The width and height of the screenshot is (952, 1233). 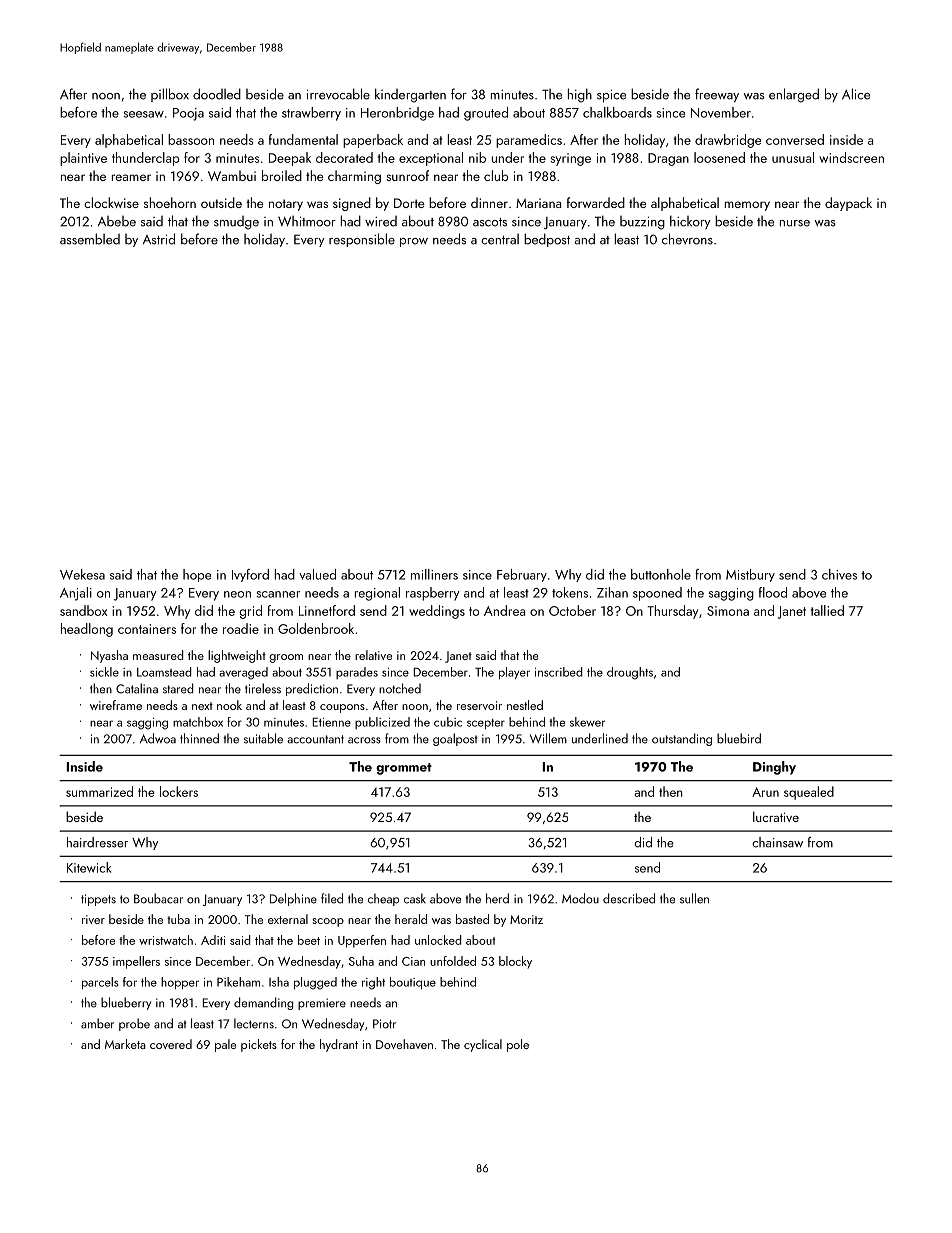 I want to click on Andrea, so click(x=504, y=610).
